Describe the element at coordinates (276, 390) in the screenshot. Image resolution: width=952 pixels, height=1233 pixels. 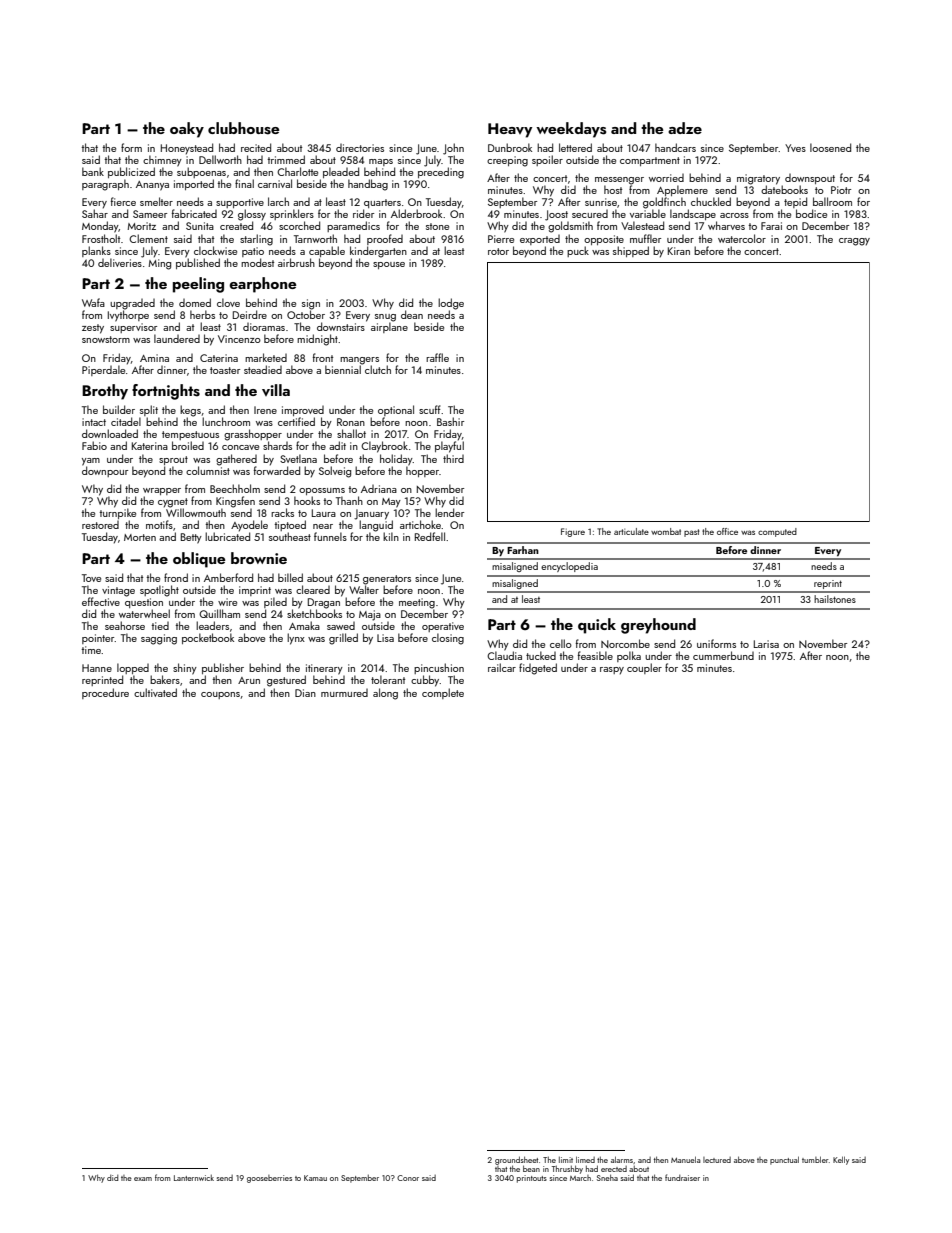
I see `villa` at that location.
